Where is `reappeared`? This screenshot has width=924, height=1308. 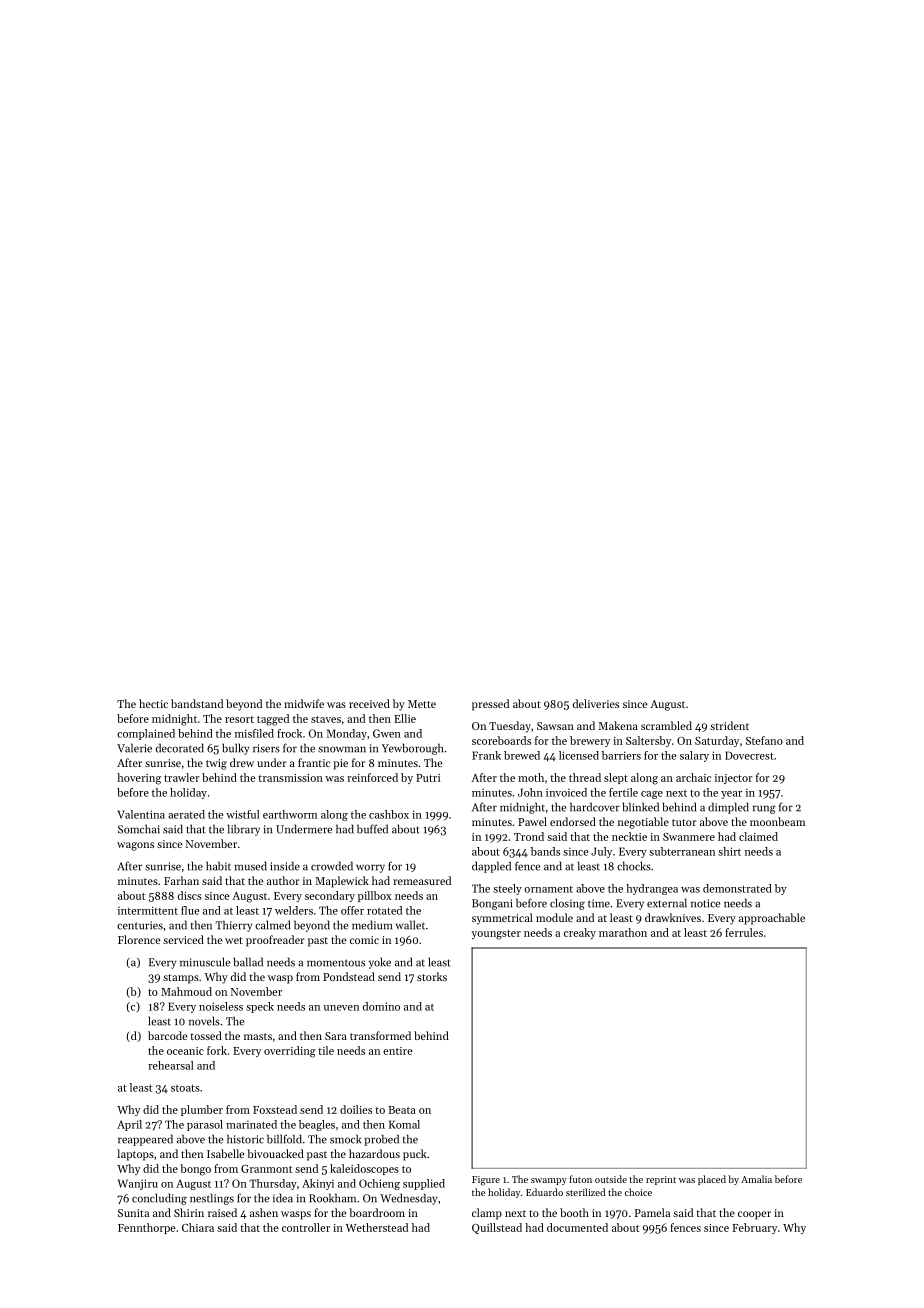
reappeared is located at coordinates (145, 1140).
